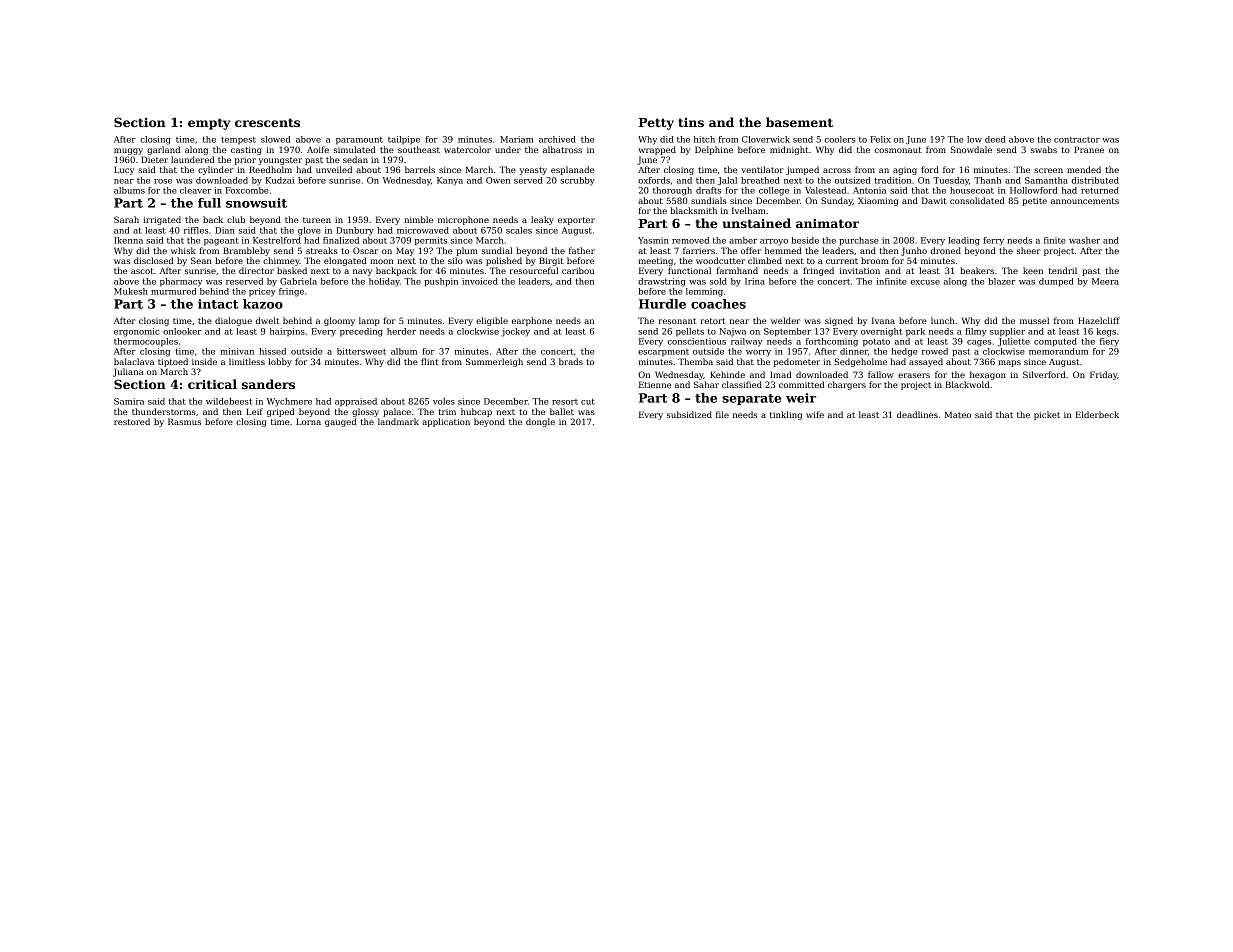  Describe the element at coordinates (181, 282) in the document. I see `pharmacy` at that location.
